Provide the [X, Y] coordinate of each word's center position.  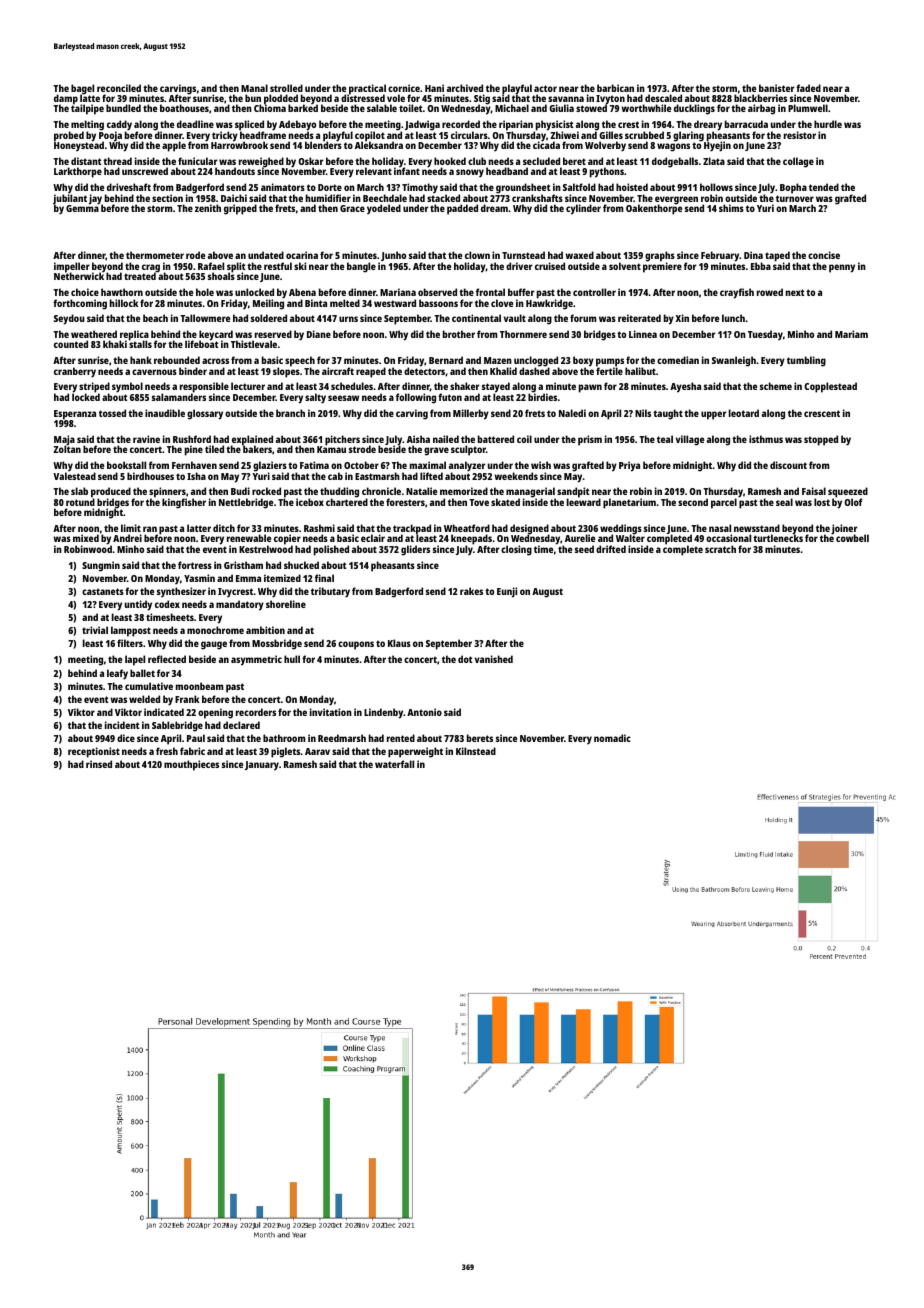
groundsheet [523, 188]
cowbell [852, 538]
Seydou [69, 319]
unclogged [536, 361]
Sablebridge [177, 726]
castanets [103, 591]
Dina [753, 255]
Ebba [761, 266]
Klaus [399, 643]
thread [117, 161]
